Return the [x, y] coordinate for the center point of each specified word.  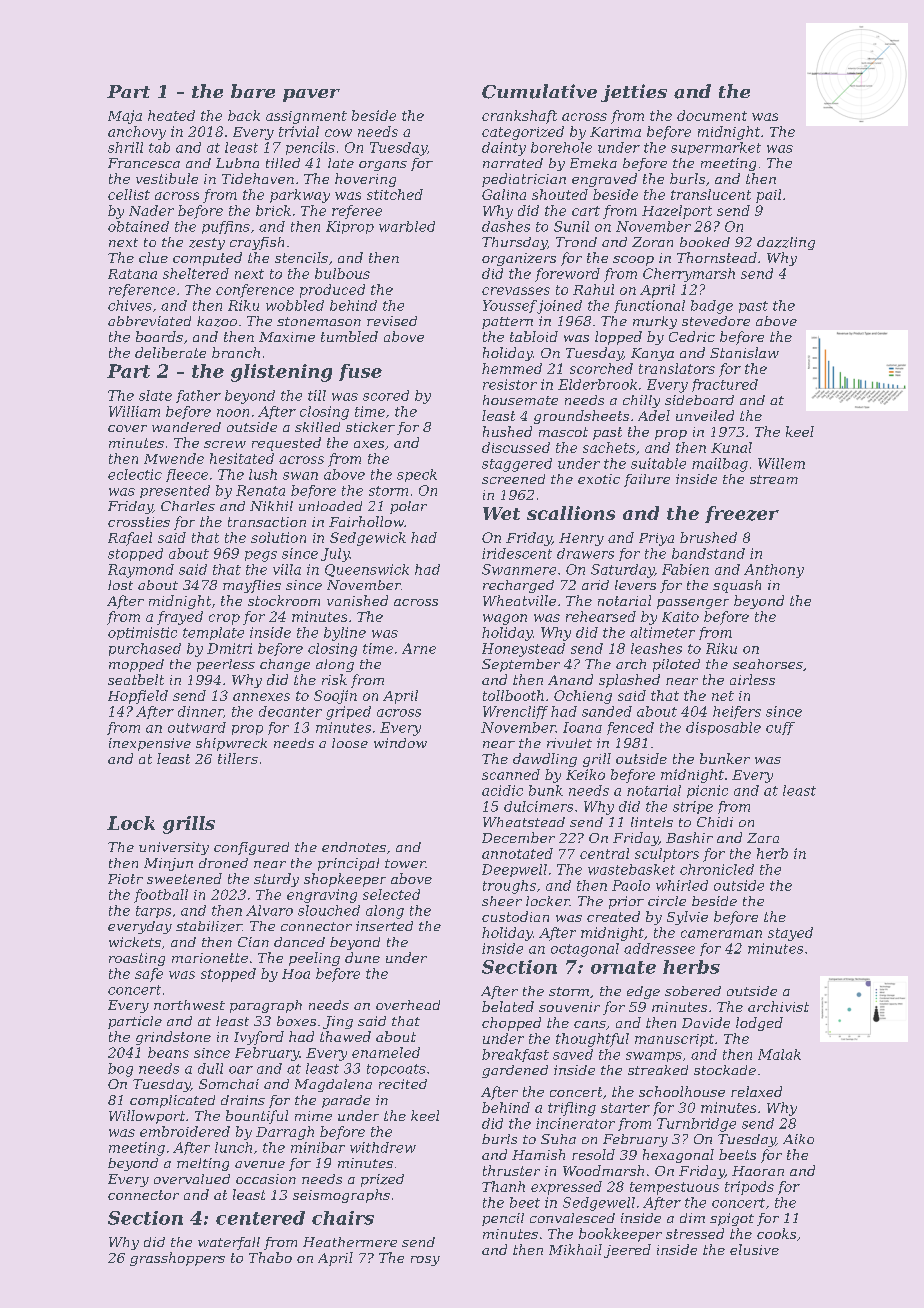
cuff [780, 728]
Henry [581, 539]
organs [383, 166]
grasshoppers [177, 1259]
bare [253, 91]
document [712, 115]
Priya [656, 539]
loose [350, 743]
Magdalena [333, 1085]
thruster [511, 1170]
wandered [186, 427]
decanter [290, 711]
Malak [779, 1054]
